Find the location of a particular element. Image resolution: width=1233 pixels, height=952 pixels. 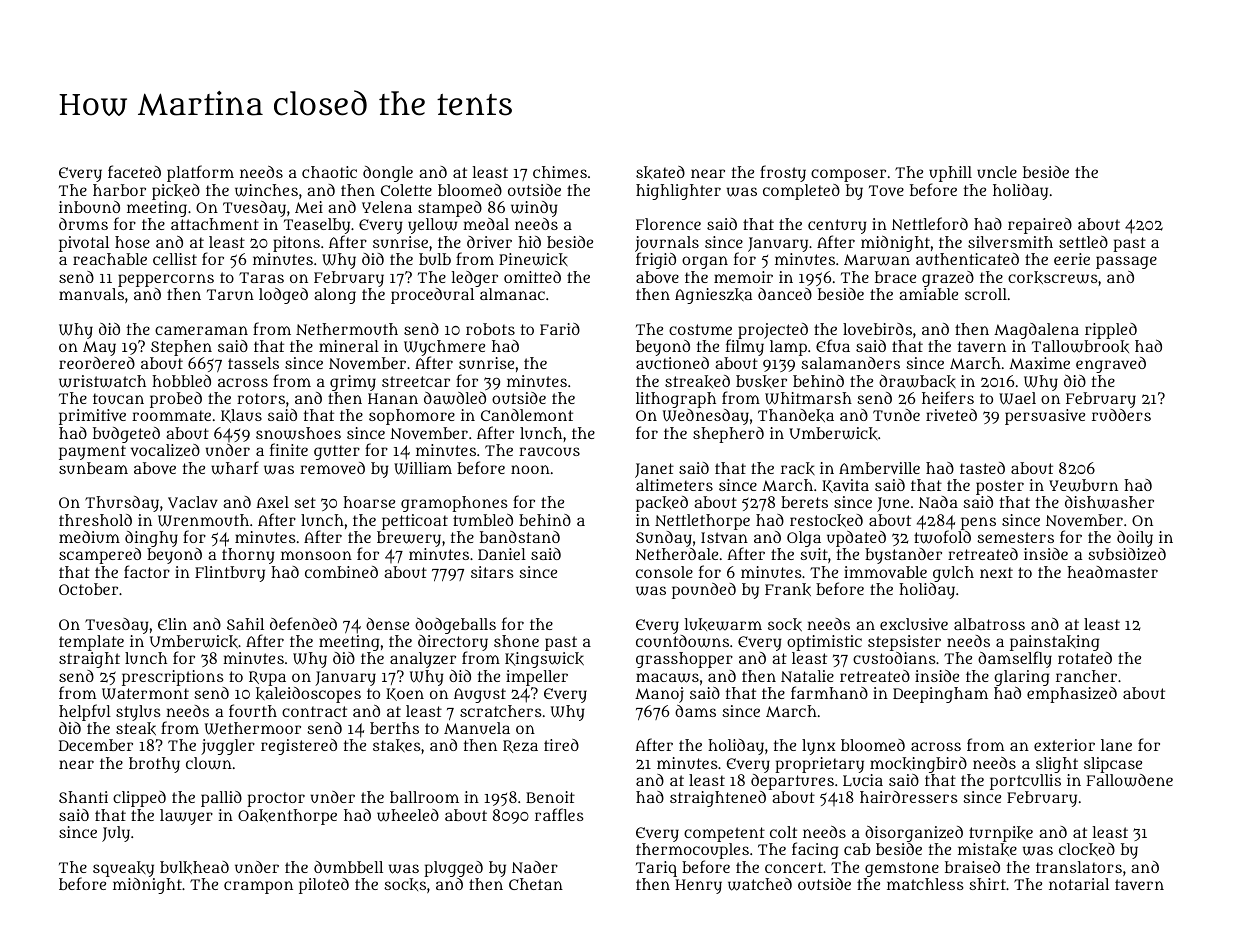

subsidized is located at coordinates (1127, 554).
